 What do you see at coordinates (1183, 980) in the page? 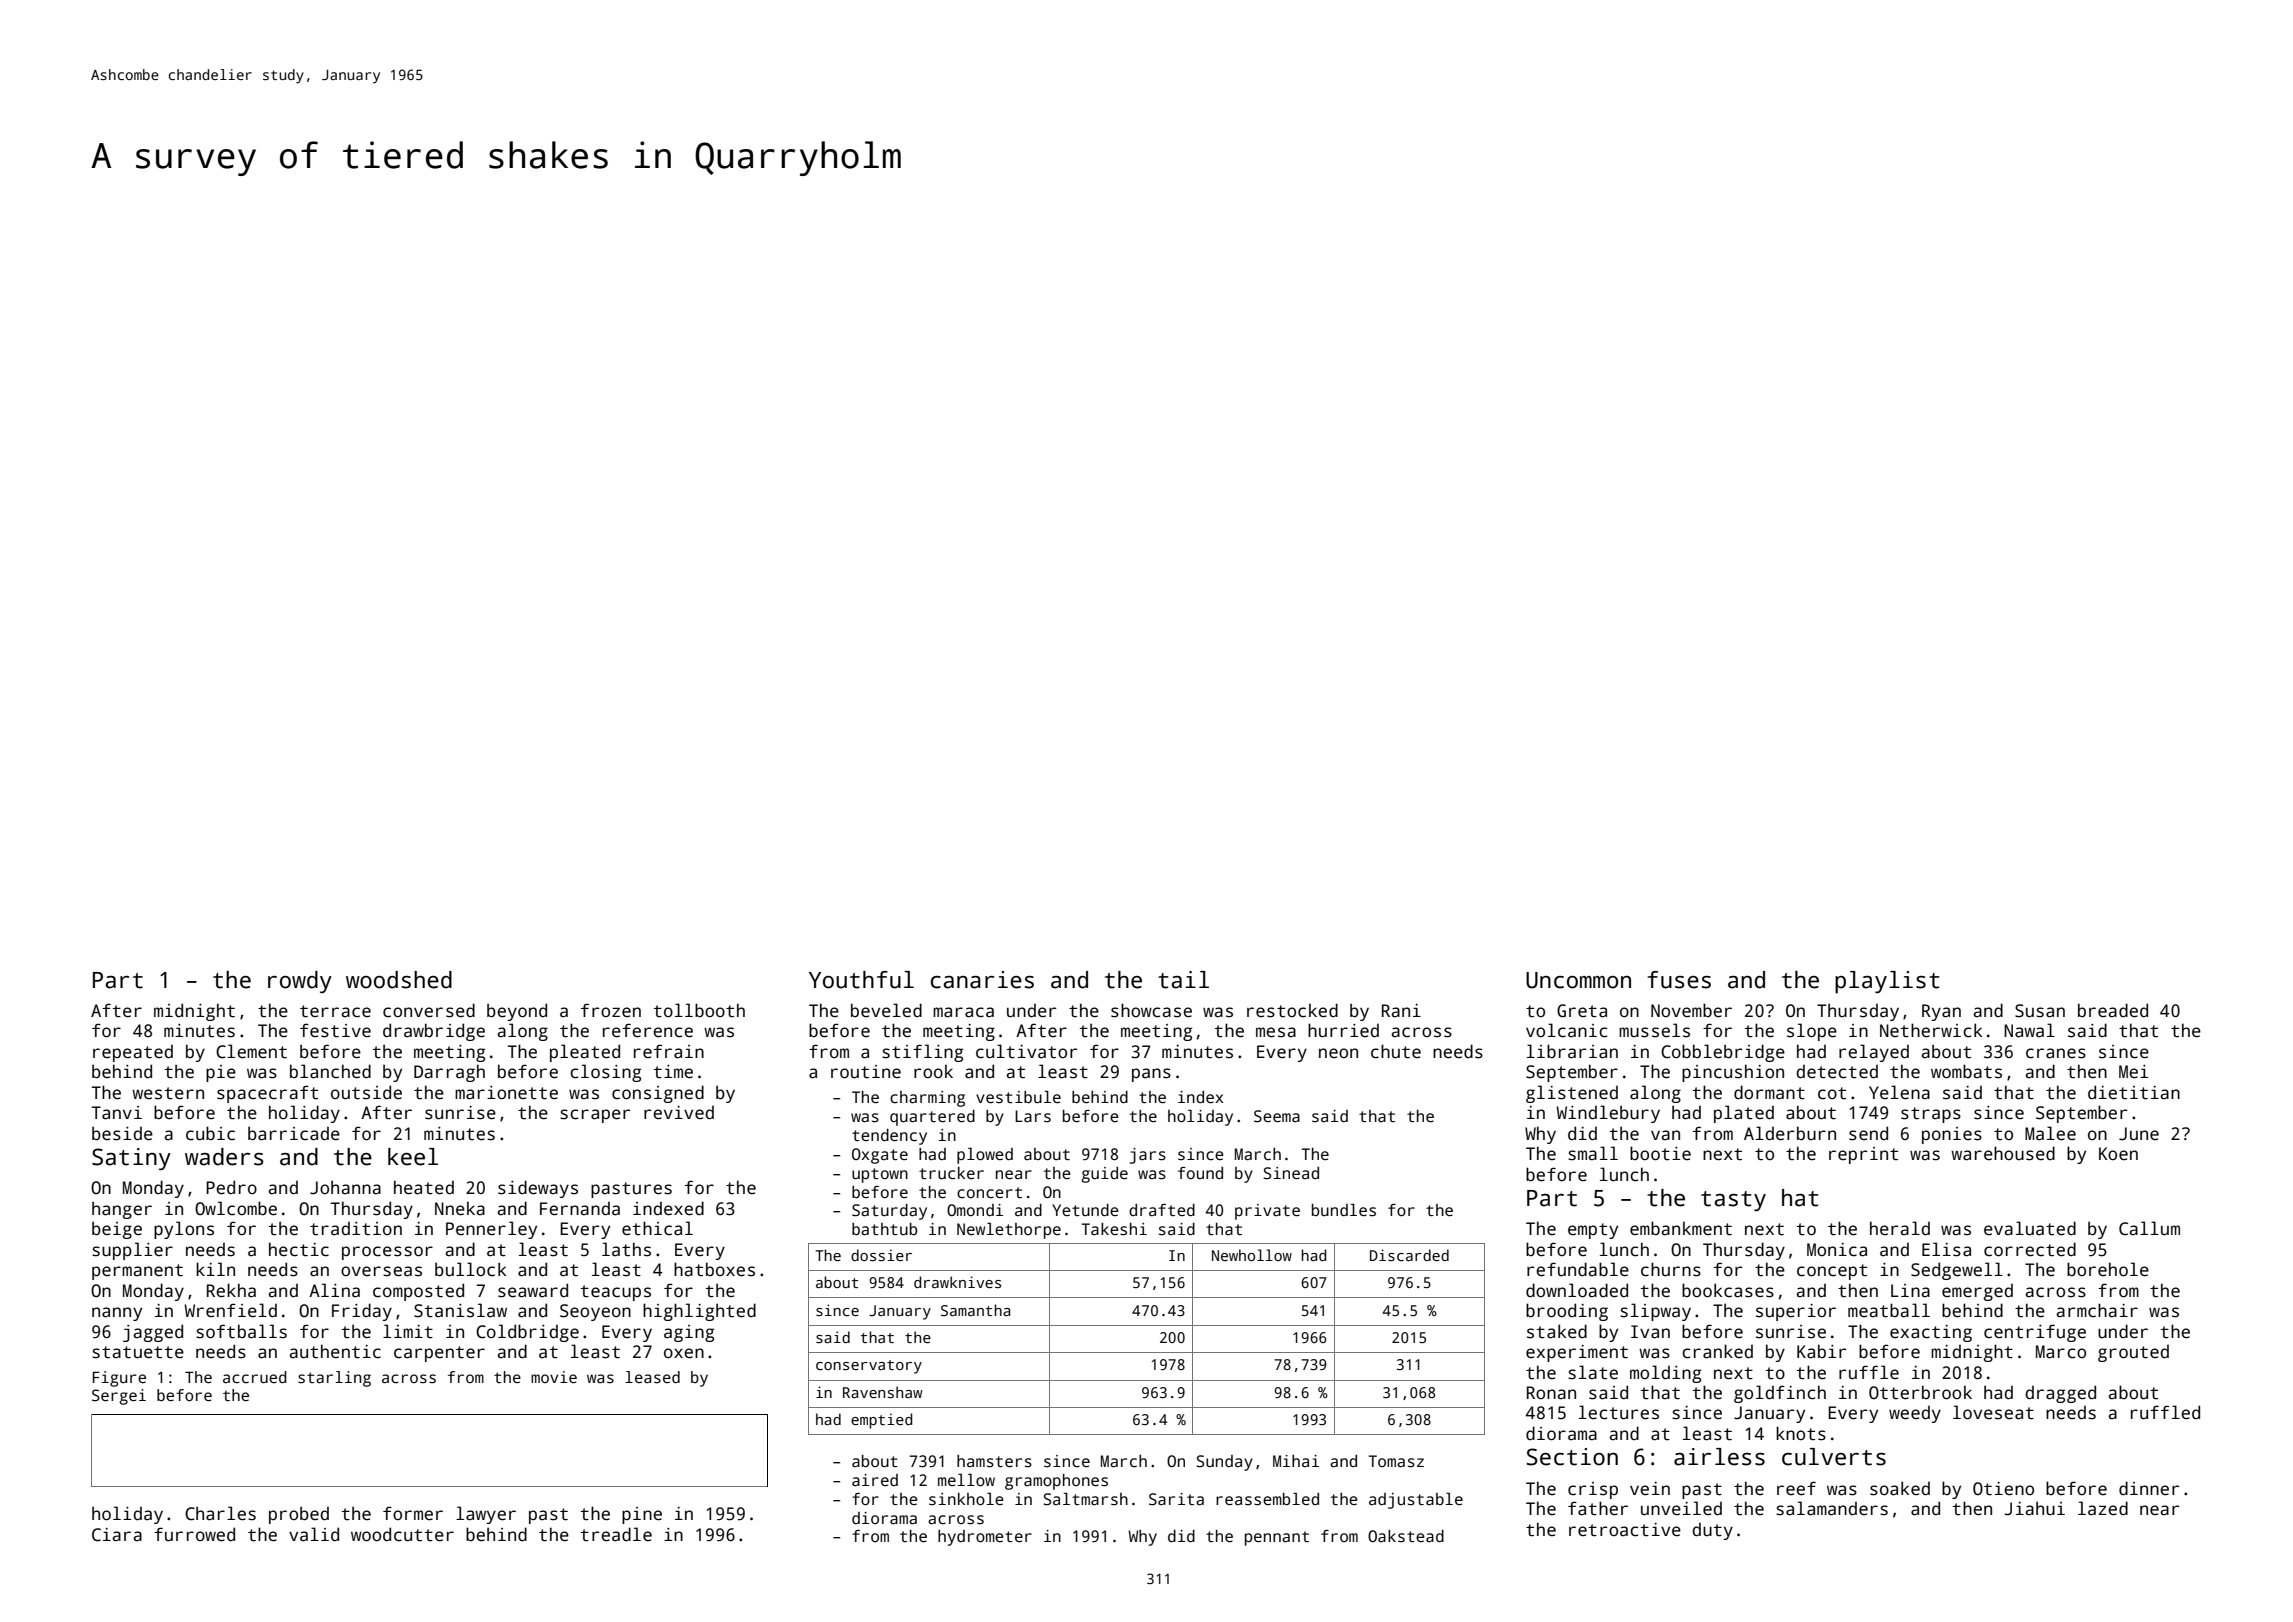
I see `tail` at bounding box center [1183, 980].
